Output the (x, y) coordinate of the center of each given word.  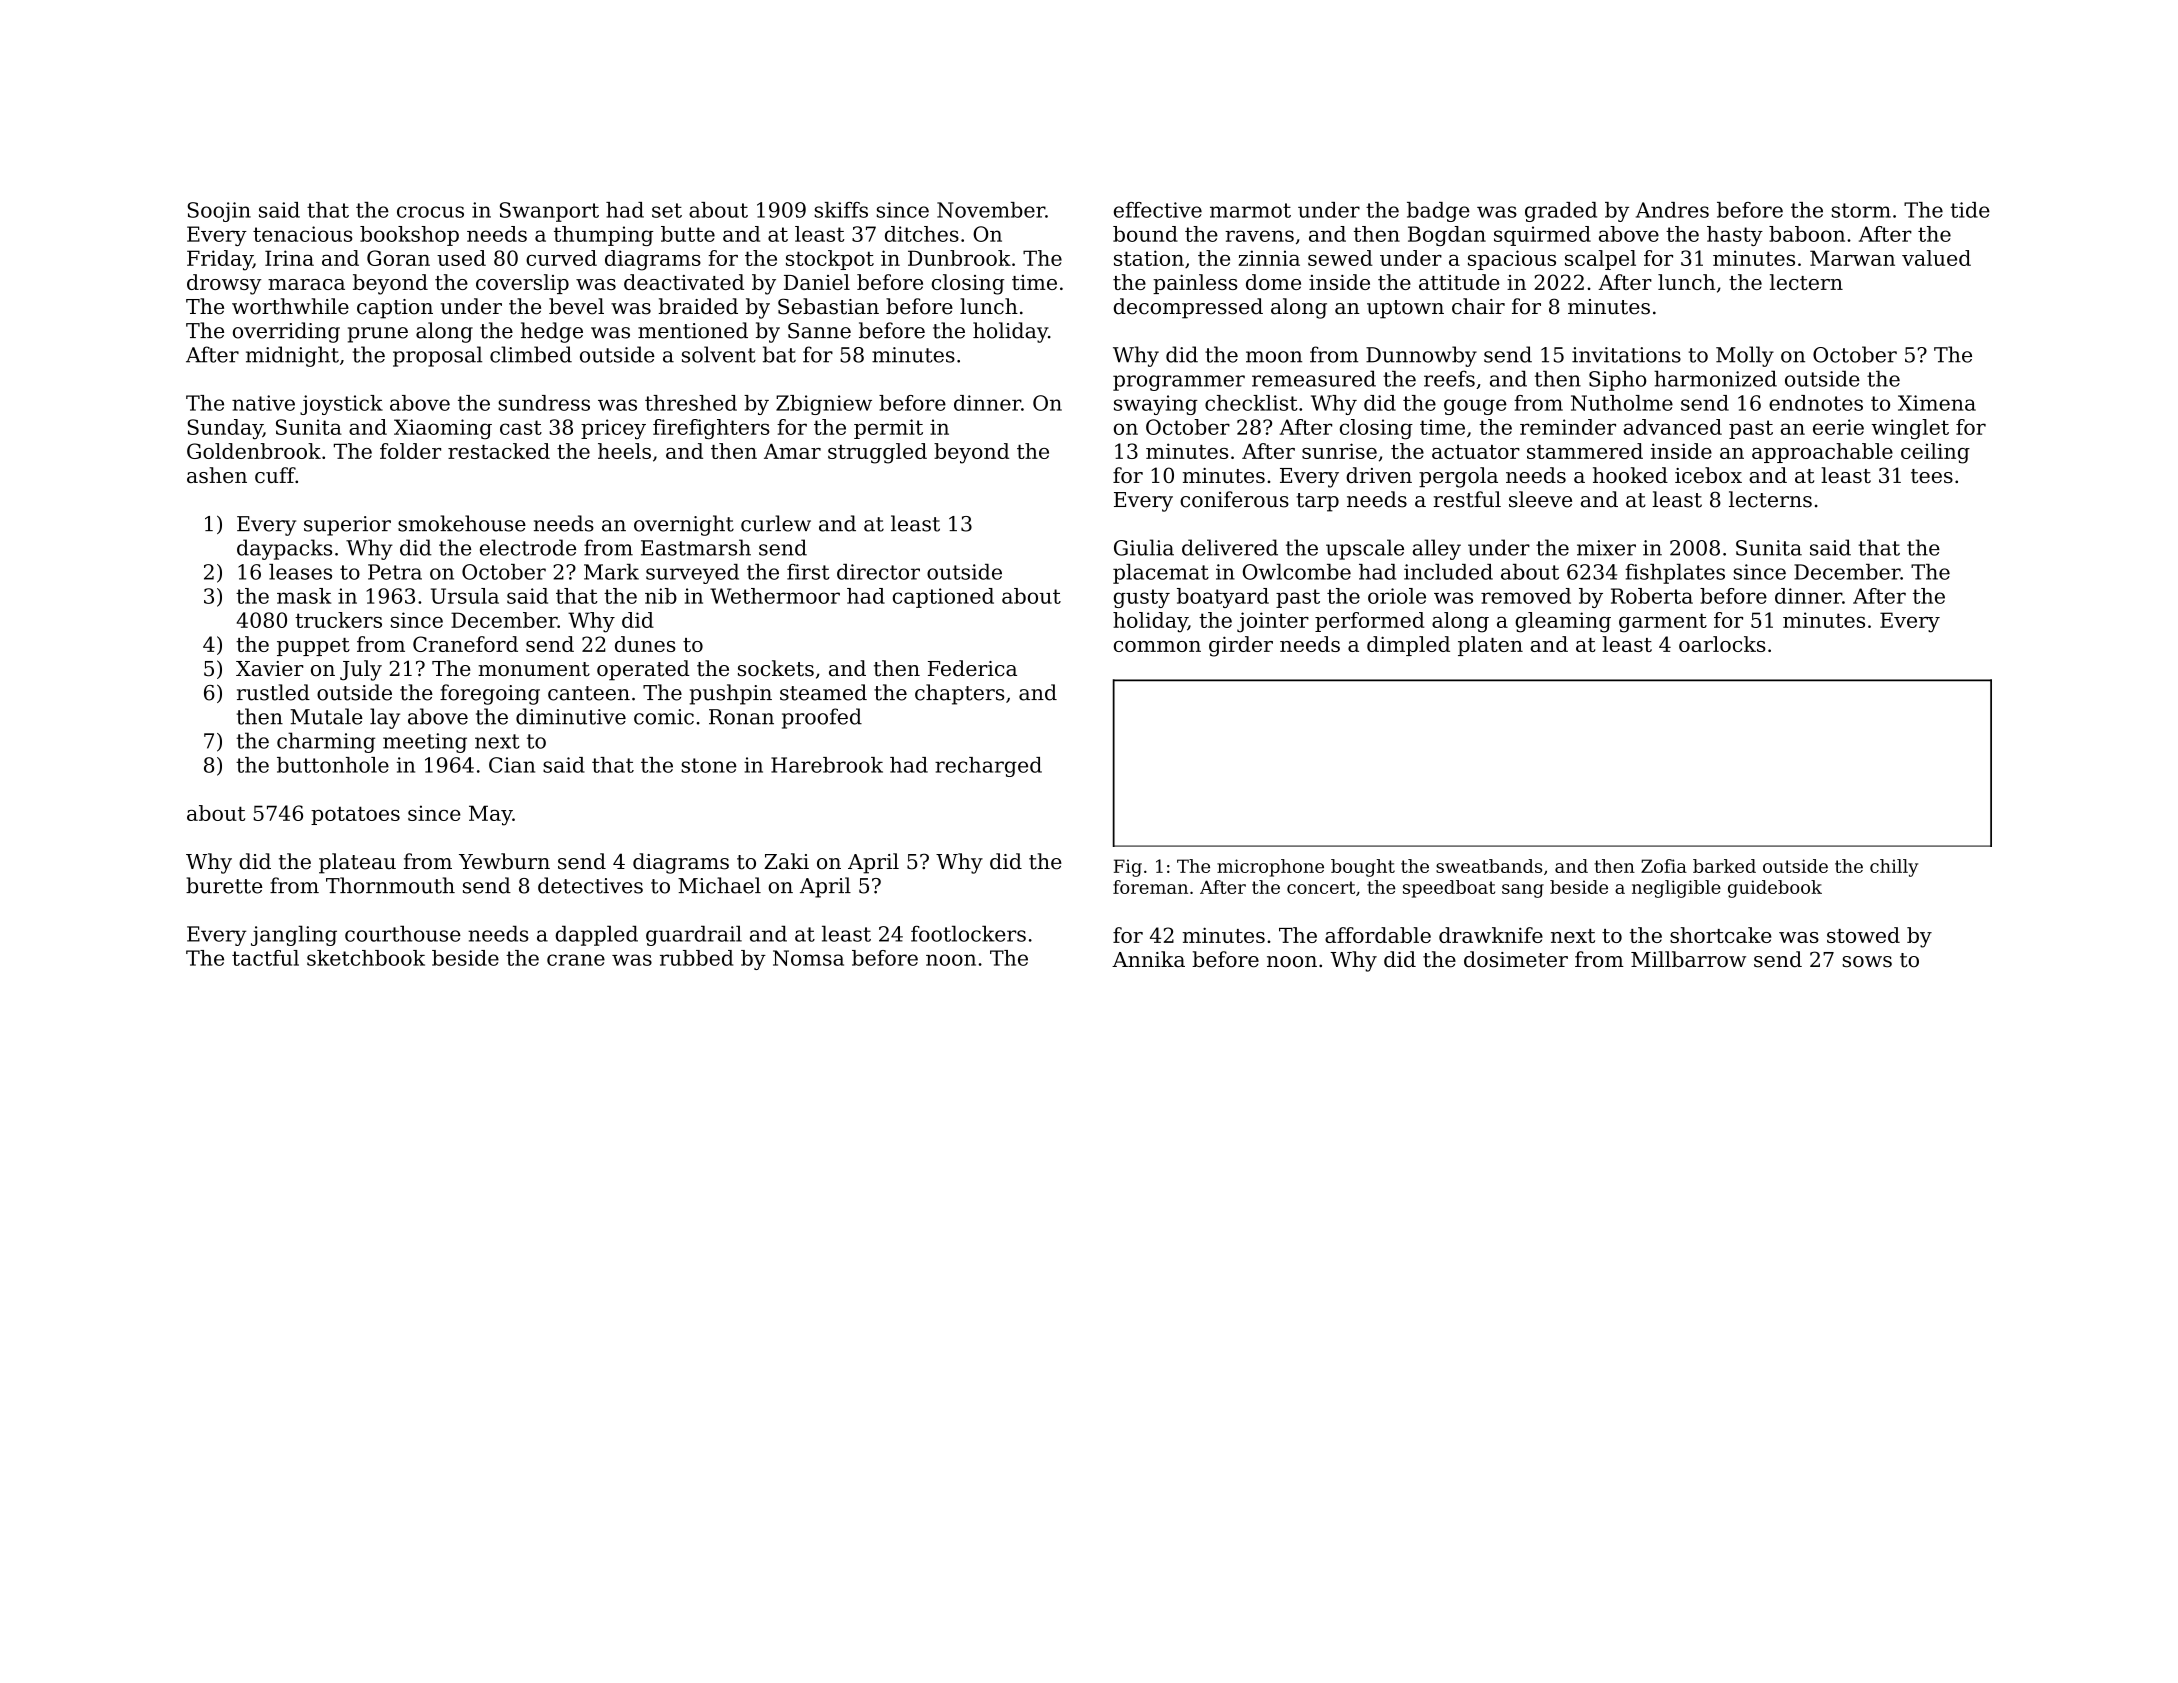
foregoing (490, 694)
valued (1936, 258)
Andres (1672, 210)
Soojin (219, 212)
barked (1724, 866)
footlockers (968, 933)
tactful (265, 958)
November (991, 210)
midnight (292, 356)
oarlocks (1722, 644)
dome (1273, 282)
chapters (959, 694)
